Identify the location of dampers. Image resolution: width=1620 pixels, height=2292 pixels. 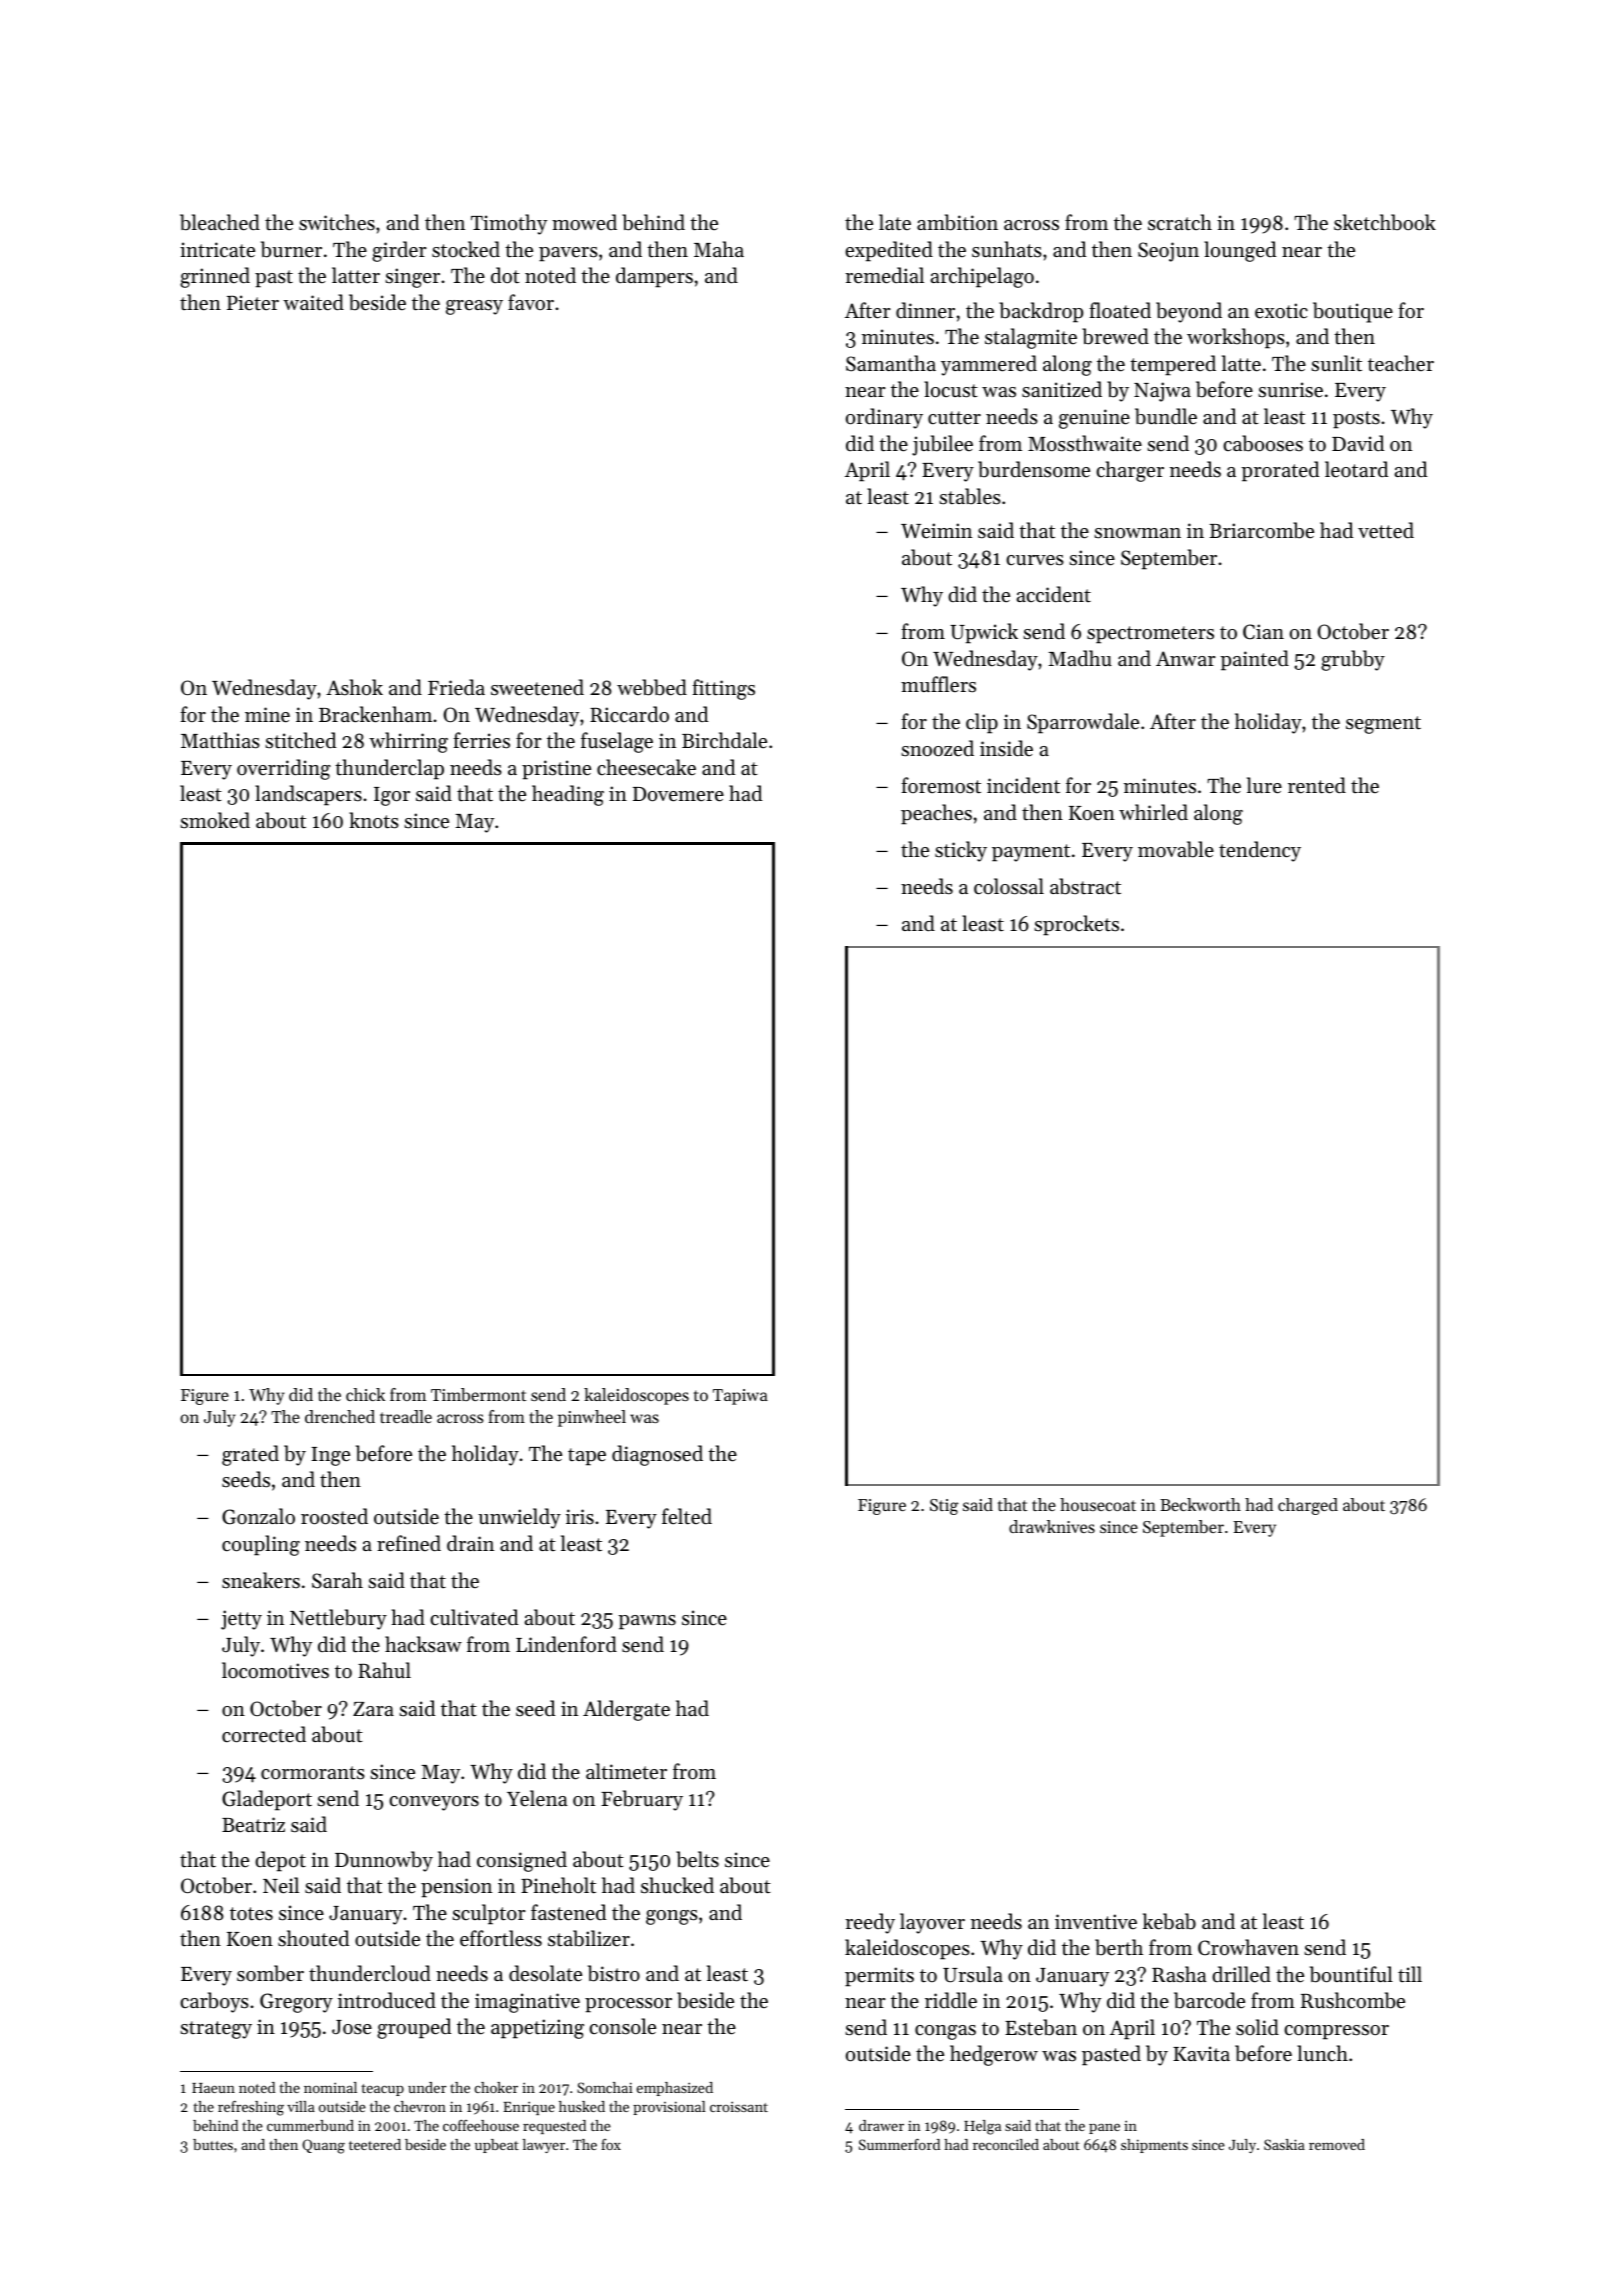
(654, 277).
